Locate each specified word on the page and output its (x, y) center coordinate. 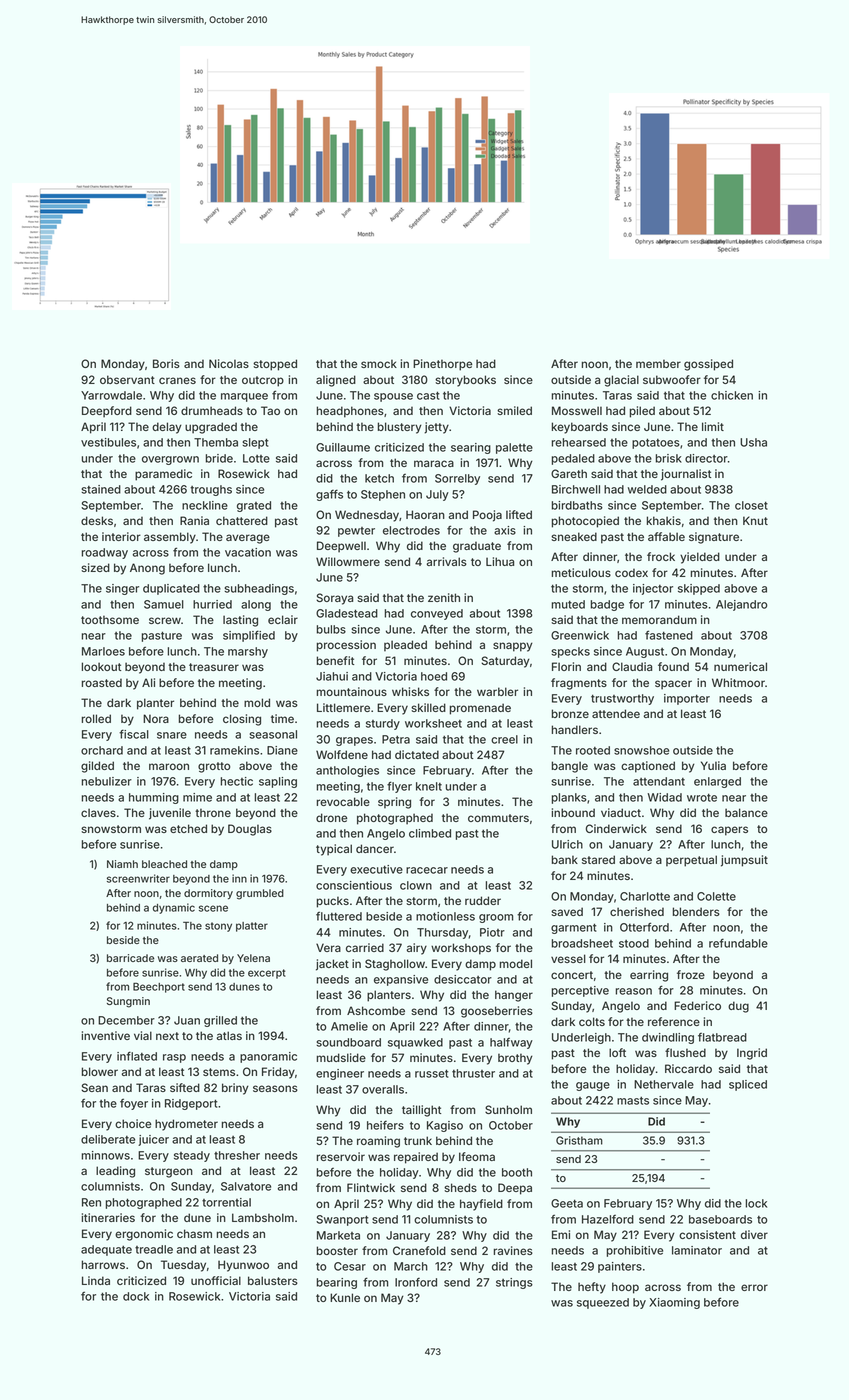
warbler (497, 691)
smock (379, 363)
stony (218, 927)
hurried (212, 604)
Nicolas (229, 363)
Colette (716, 896)
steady (192, 1156)
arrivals (447, 561)
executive (376, 869)
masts (633, 1100)
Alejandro (742, 605)
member (658, 363)
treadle (154, 1249)
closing (242, 720)
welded (647, 489)
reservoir (341, 1156)
